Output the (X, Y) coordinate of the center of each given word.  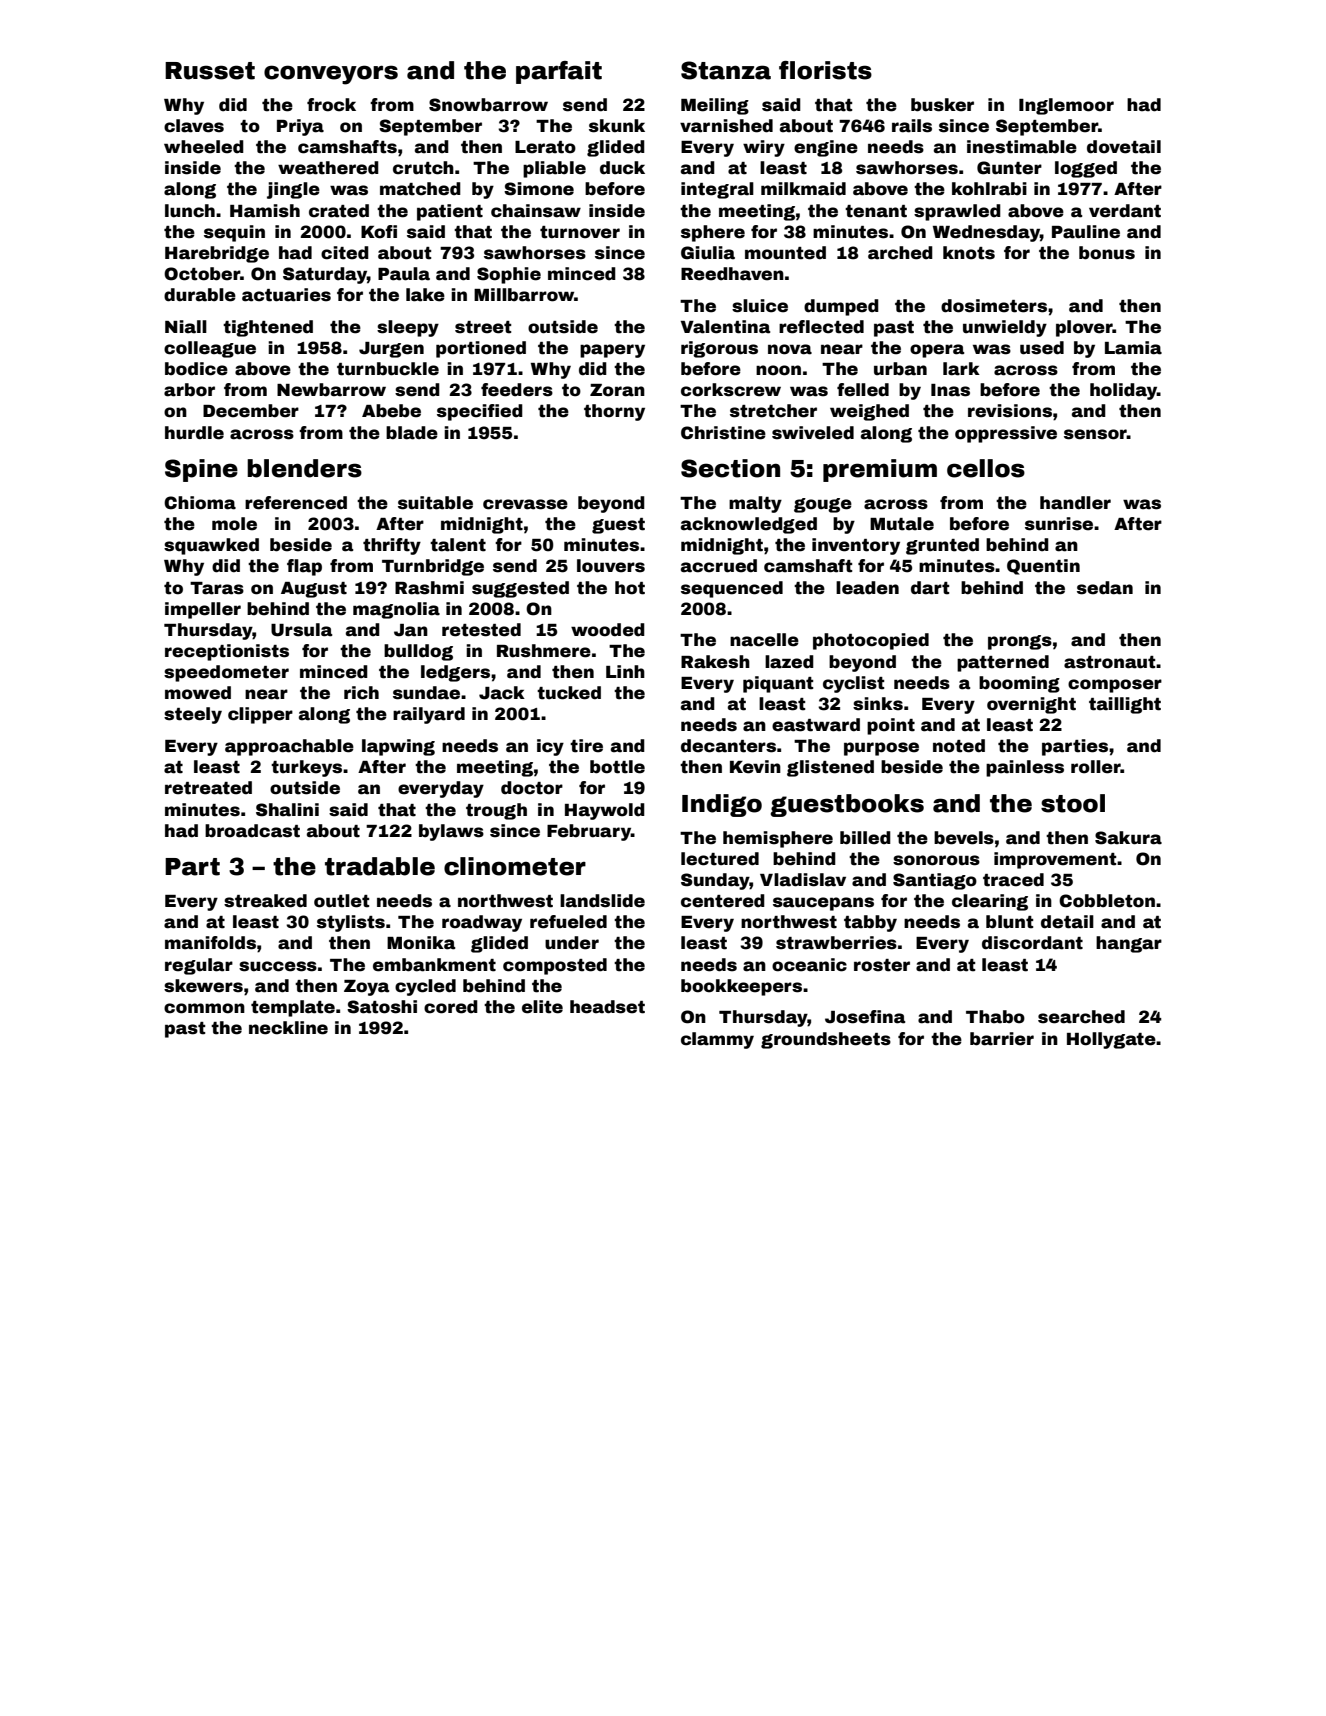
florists (825, 70)
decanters (728, 746)
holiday (1123, 391)
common (204, 1008)
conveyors (331, 75)
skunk (617, 126)
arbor (189, 390)
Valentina (725, 327)
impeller (203, 610)
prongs (1020, 642)
